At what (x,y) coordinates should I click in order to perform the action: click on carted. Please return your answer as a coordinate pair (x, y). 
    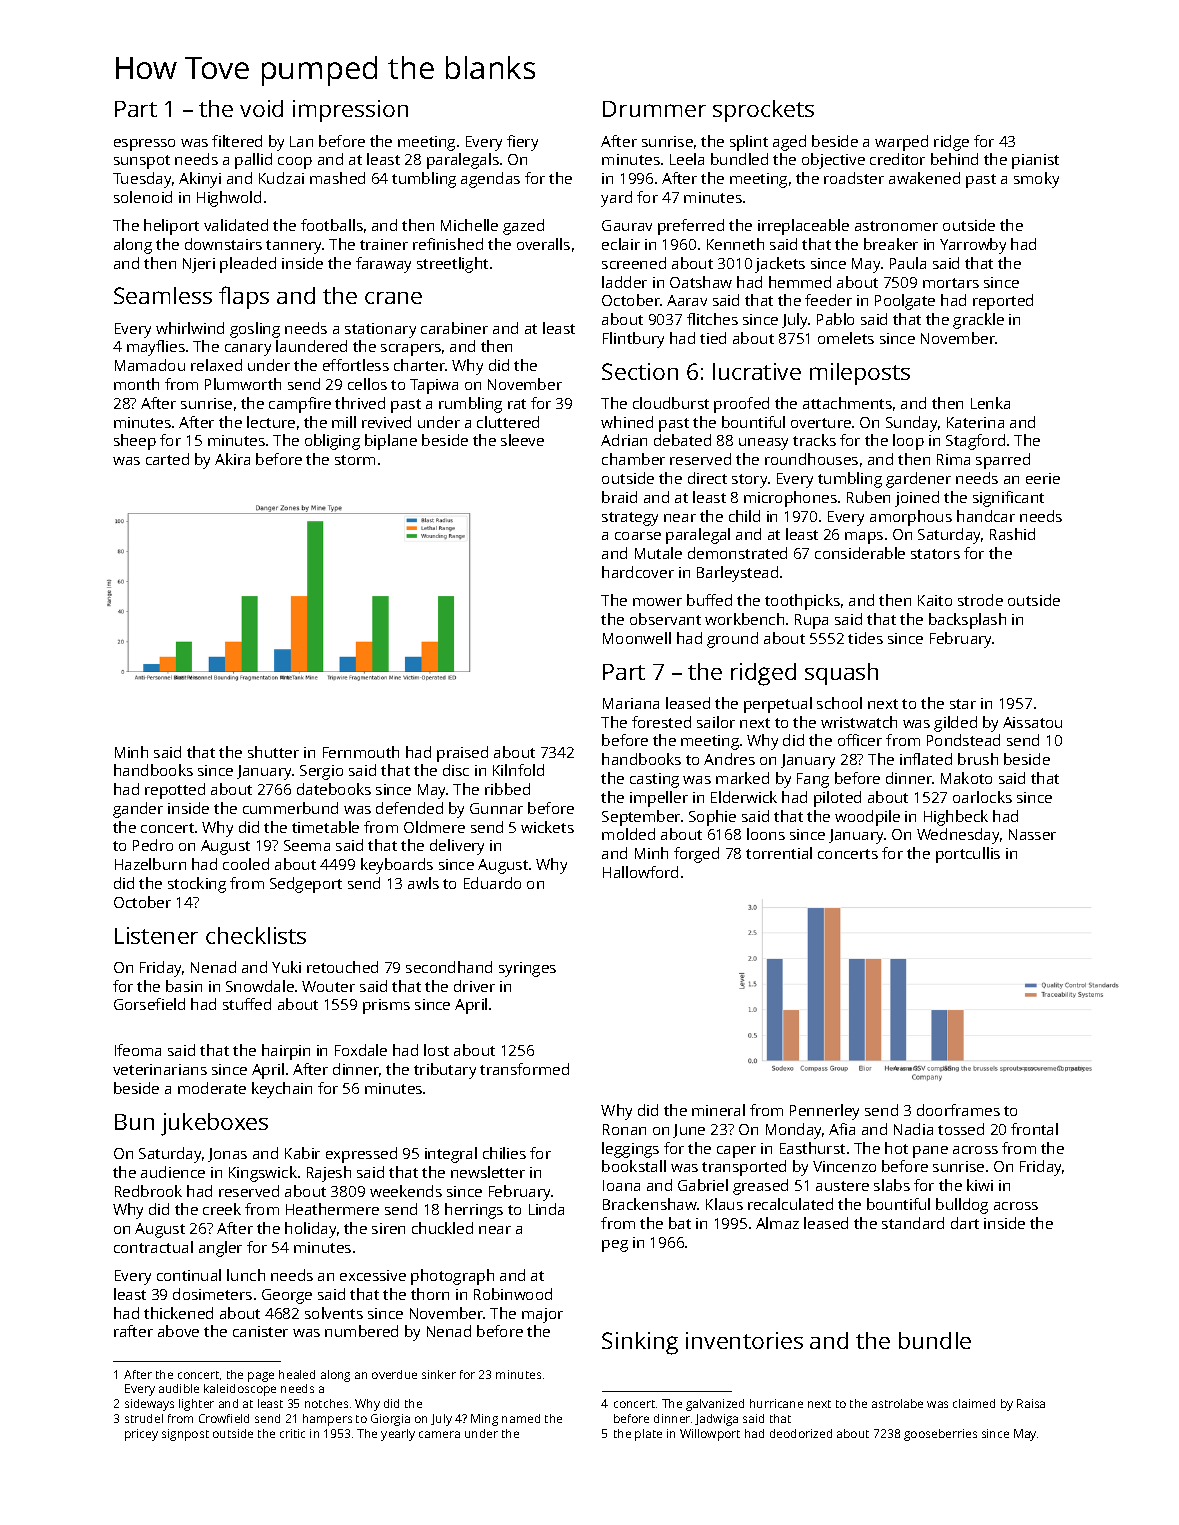
    Looking at the image, I should click on (167, 459).
